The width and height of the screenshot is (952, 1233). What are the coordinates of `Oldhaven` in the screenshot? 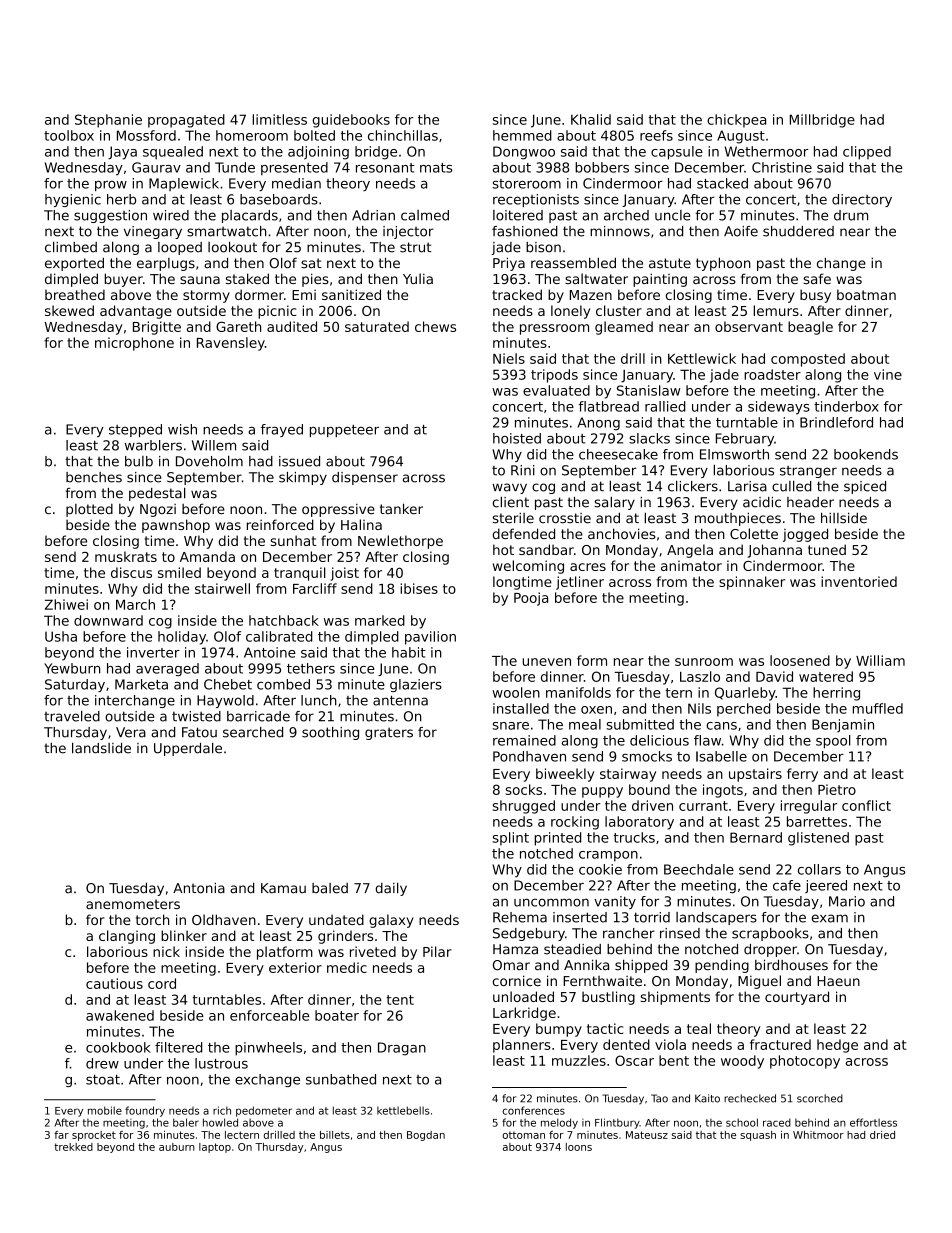 It's located at (224, 919).
